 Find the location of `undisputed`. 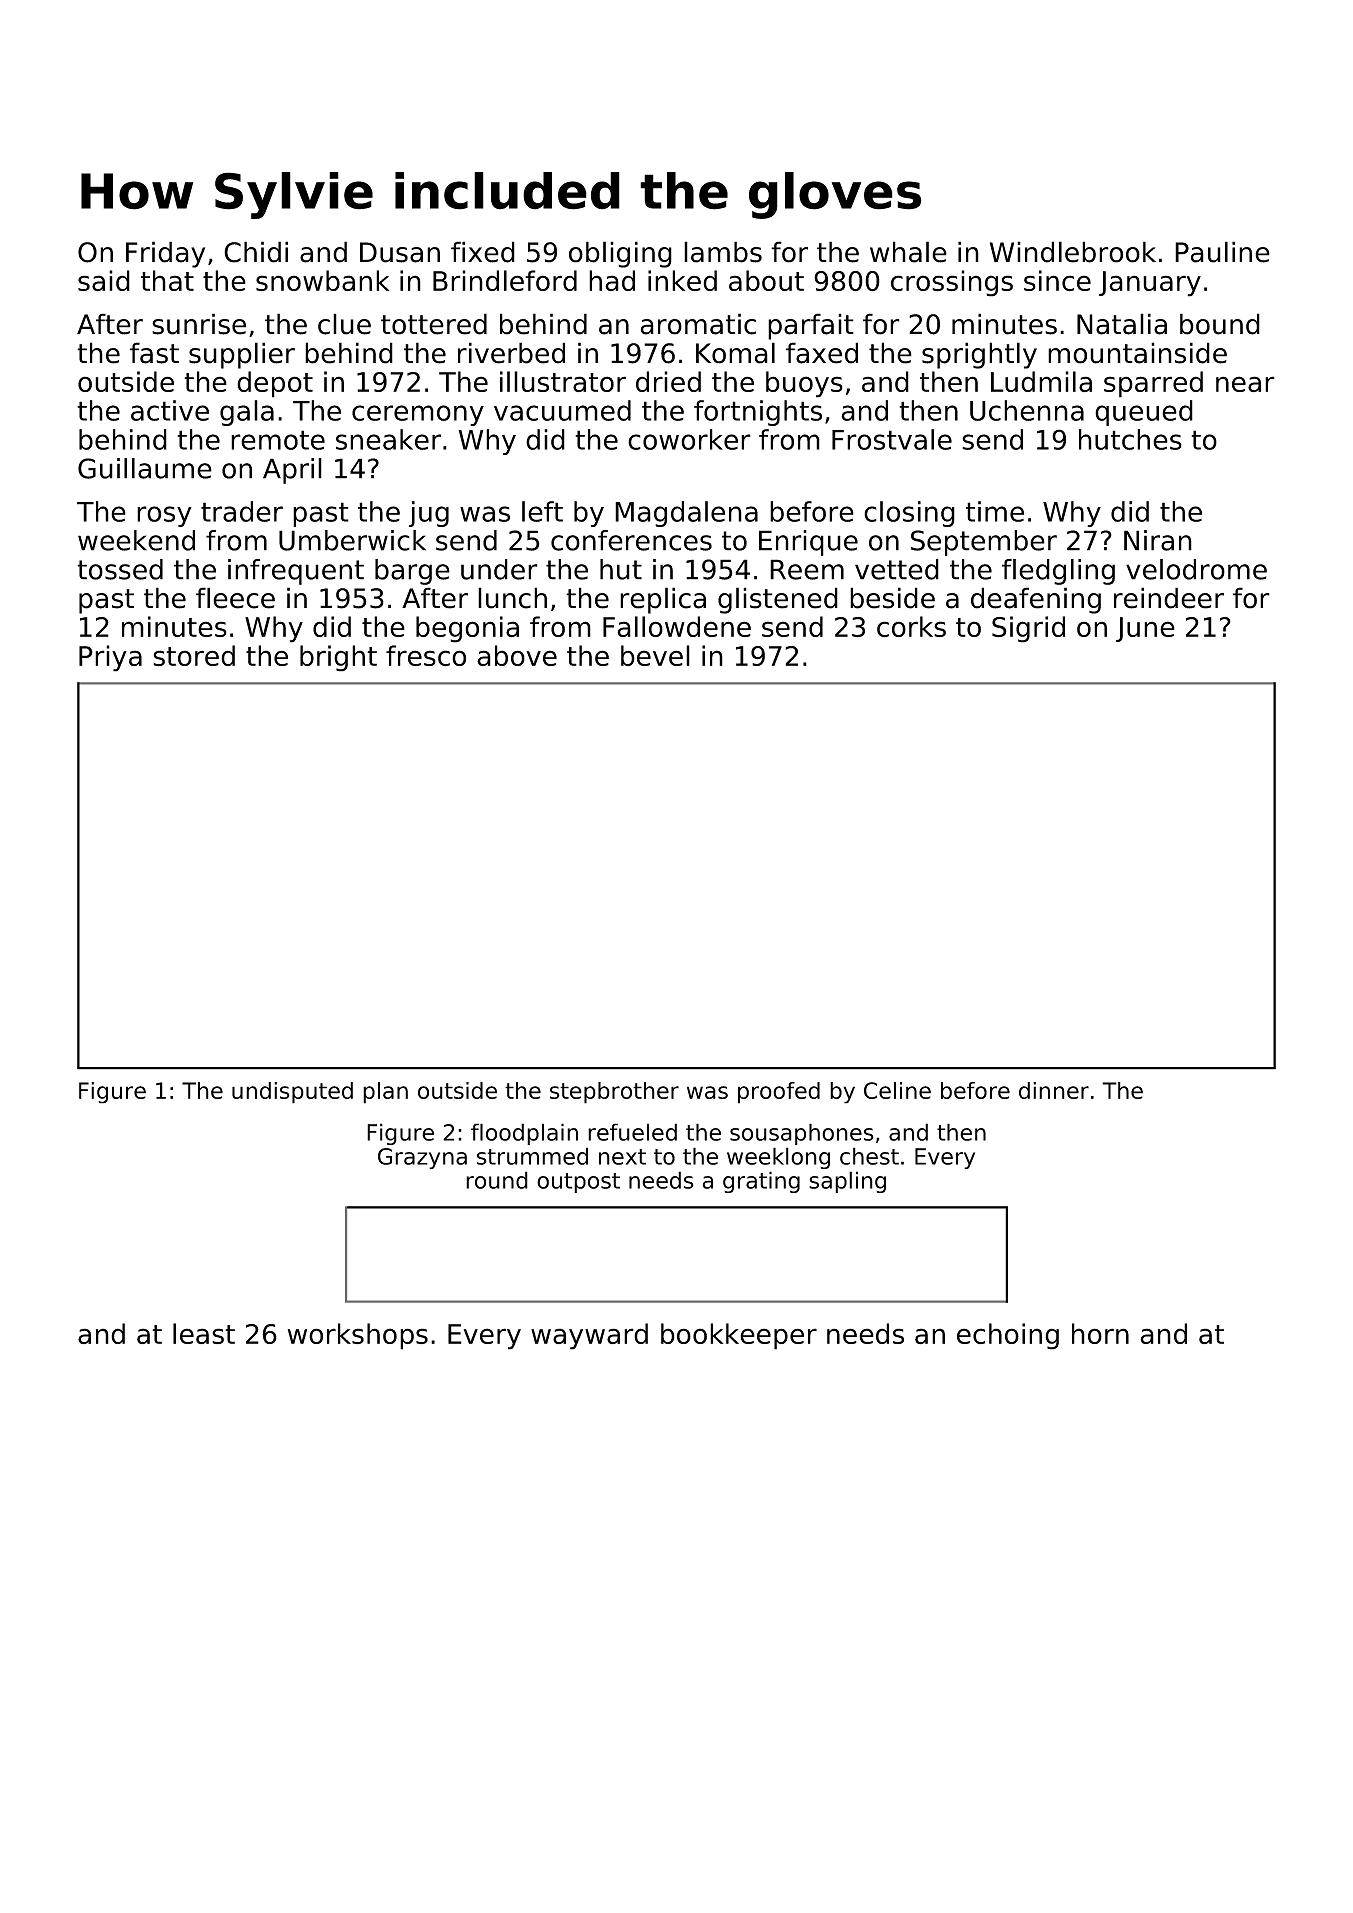

undisputed is located at coordinates (292, 1093).
